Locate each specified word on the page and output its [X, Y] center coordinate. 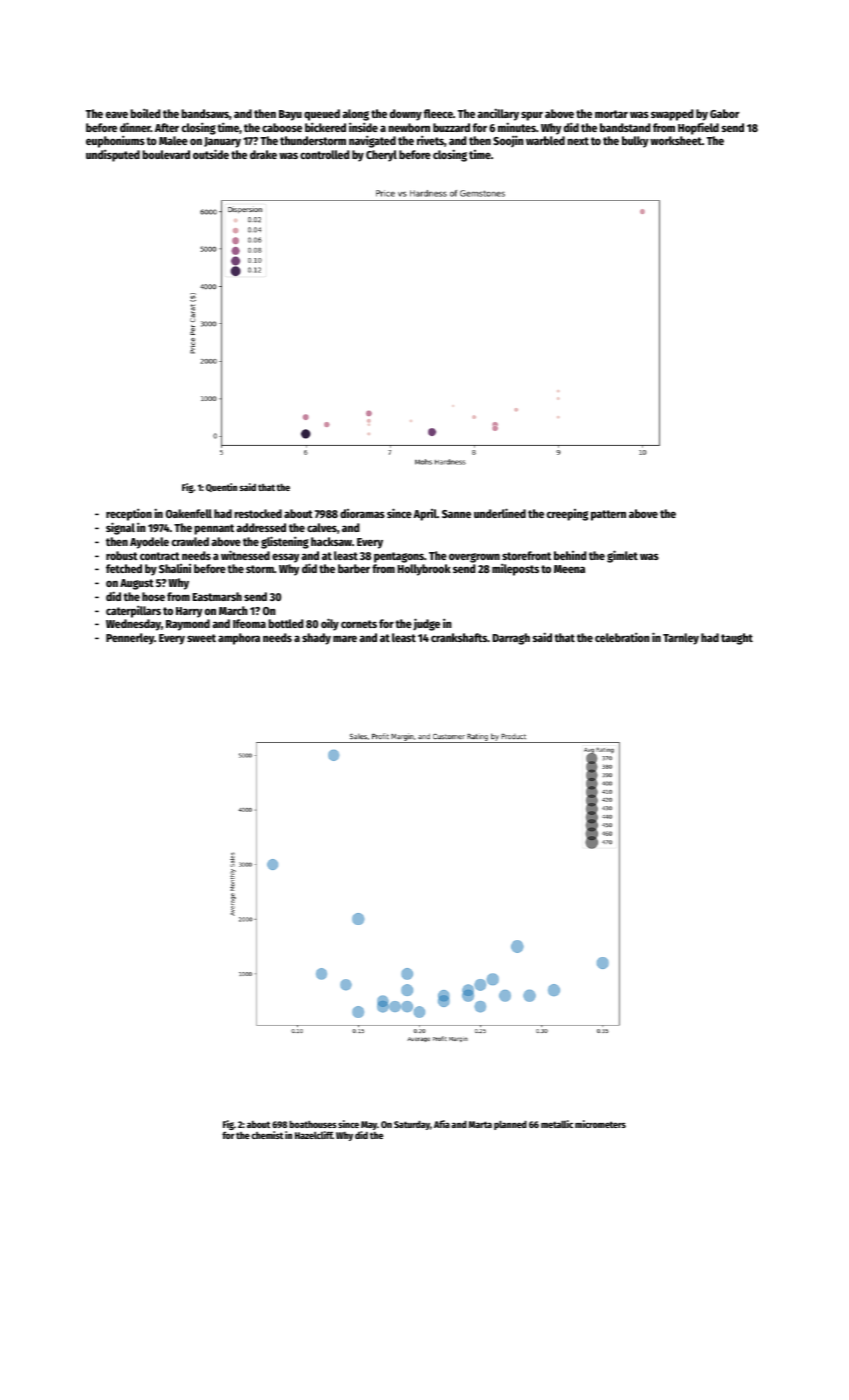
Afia [442, 1124]
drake [263, 154]
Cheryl [381, 156]
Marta [480, 1124]
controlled [325, 154]
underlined [500, 513]
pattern [608, 515]
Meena [569, 569]
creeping [567, 515]
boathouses [313, 1124]
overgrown [474, 558]
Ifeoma [249, 623]
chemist [267, 1135]
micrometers [600, 1124]
